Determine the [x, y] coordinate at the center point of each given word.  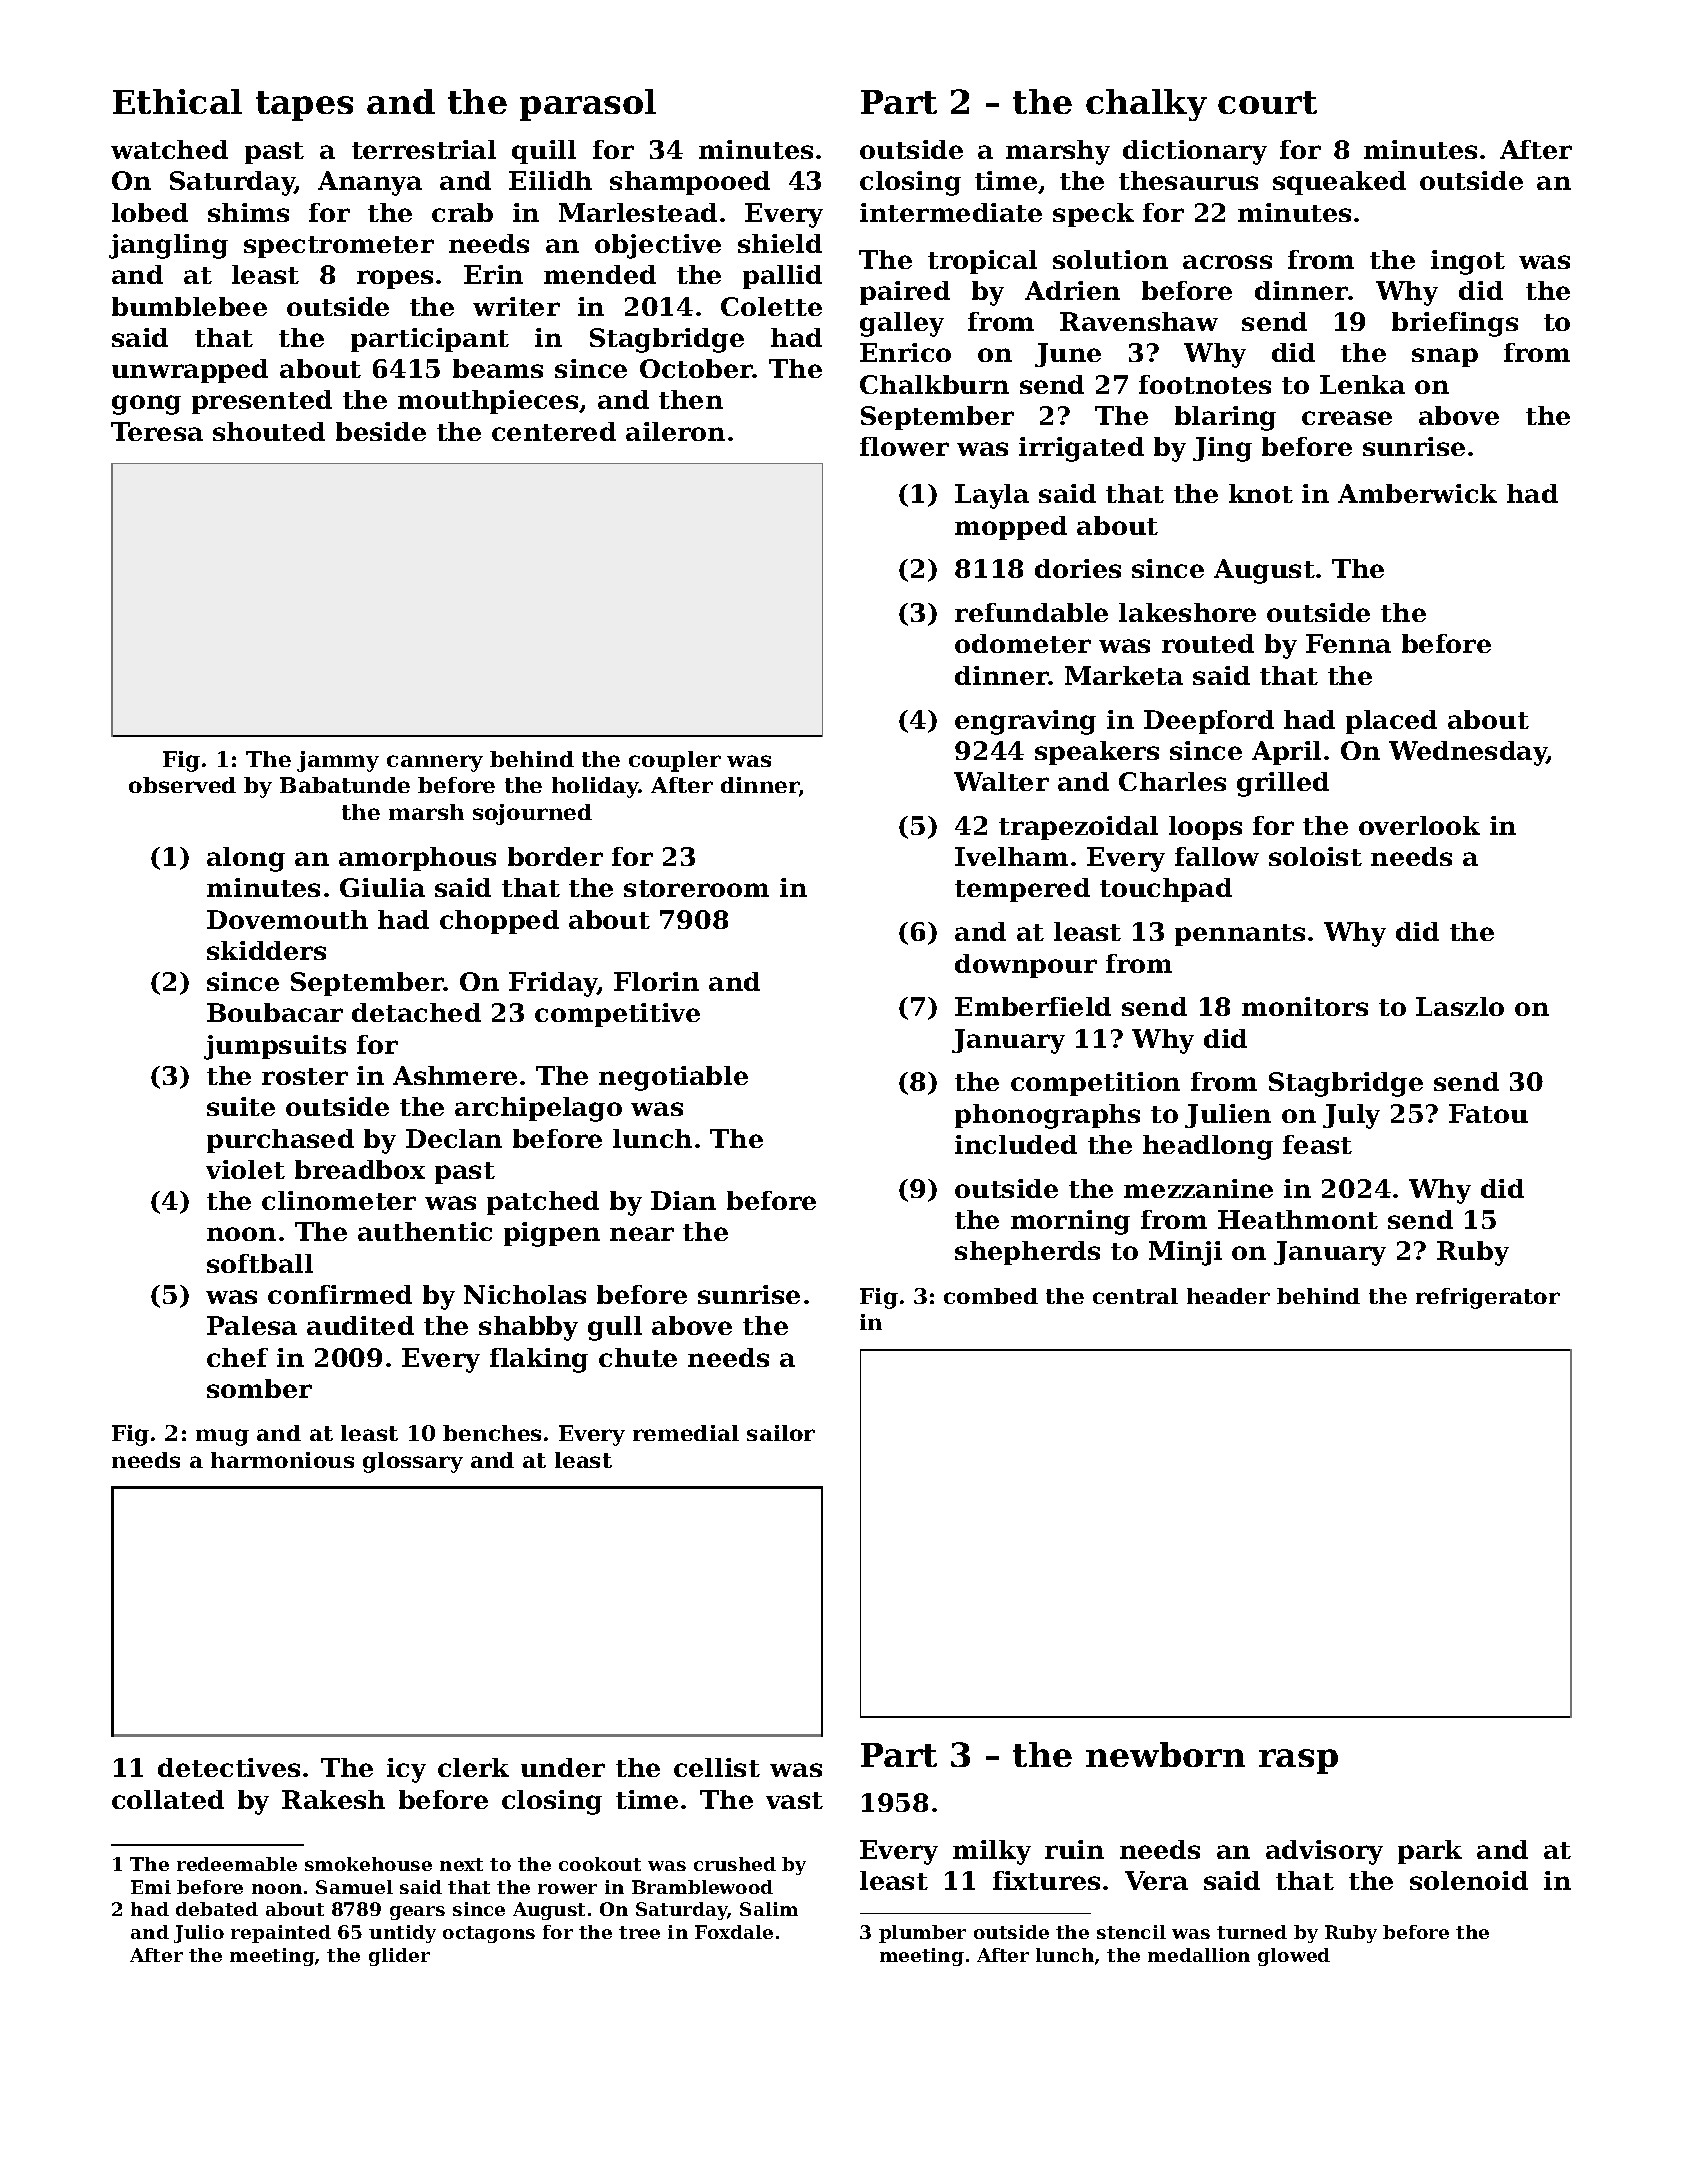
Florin [656, 981]
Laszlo [1460, 1006]
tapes [304, 106]
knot [1261, 493]
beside [381, 431]
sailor [781, 1433]
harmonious [282, 1460]
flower [904, 446]
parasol [588, 105]
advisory [1324, 1852]
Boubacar [275, 1012]
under [563, 1767]
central [1135, 1296]
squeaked [1339, 183]
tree [639, 1932]
